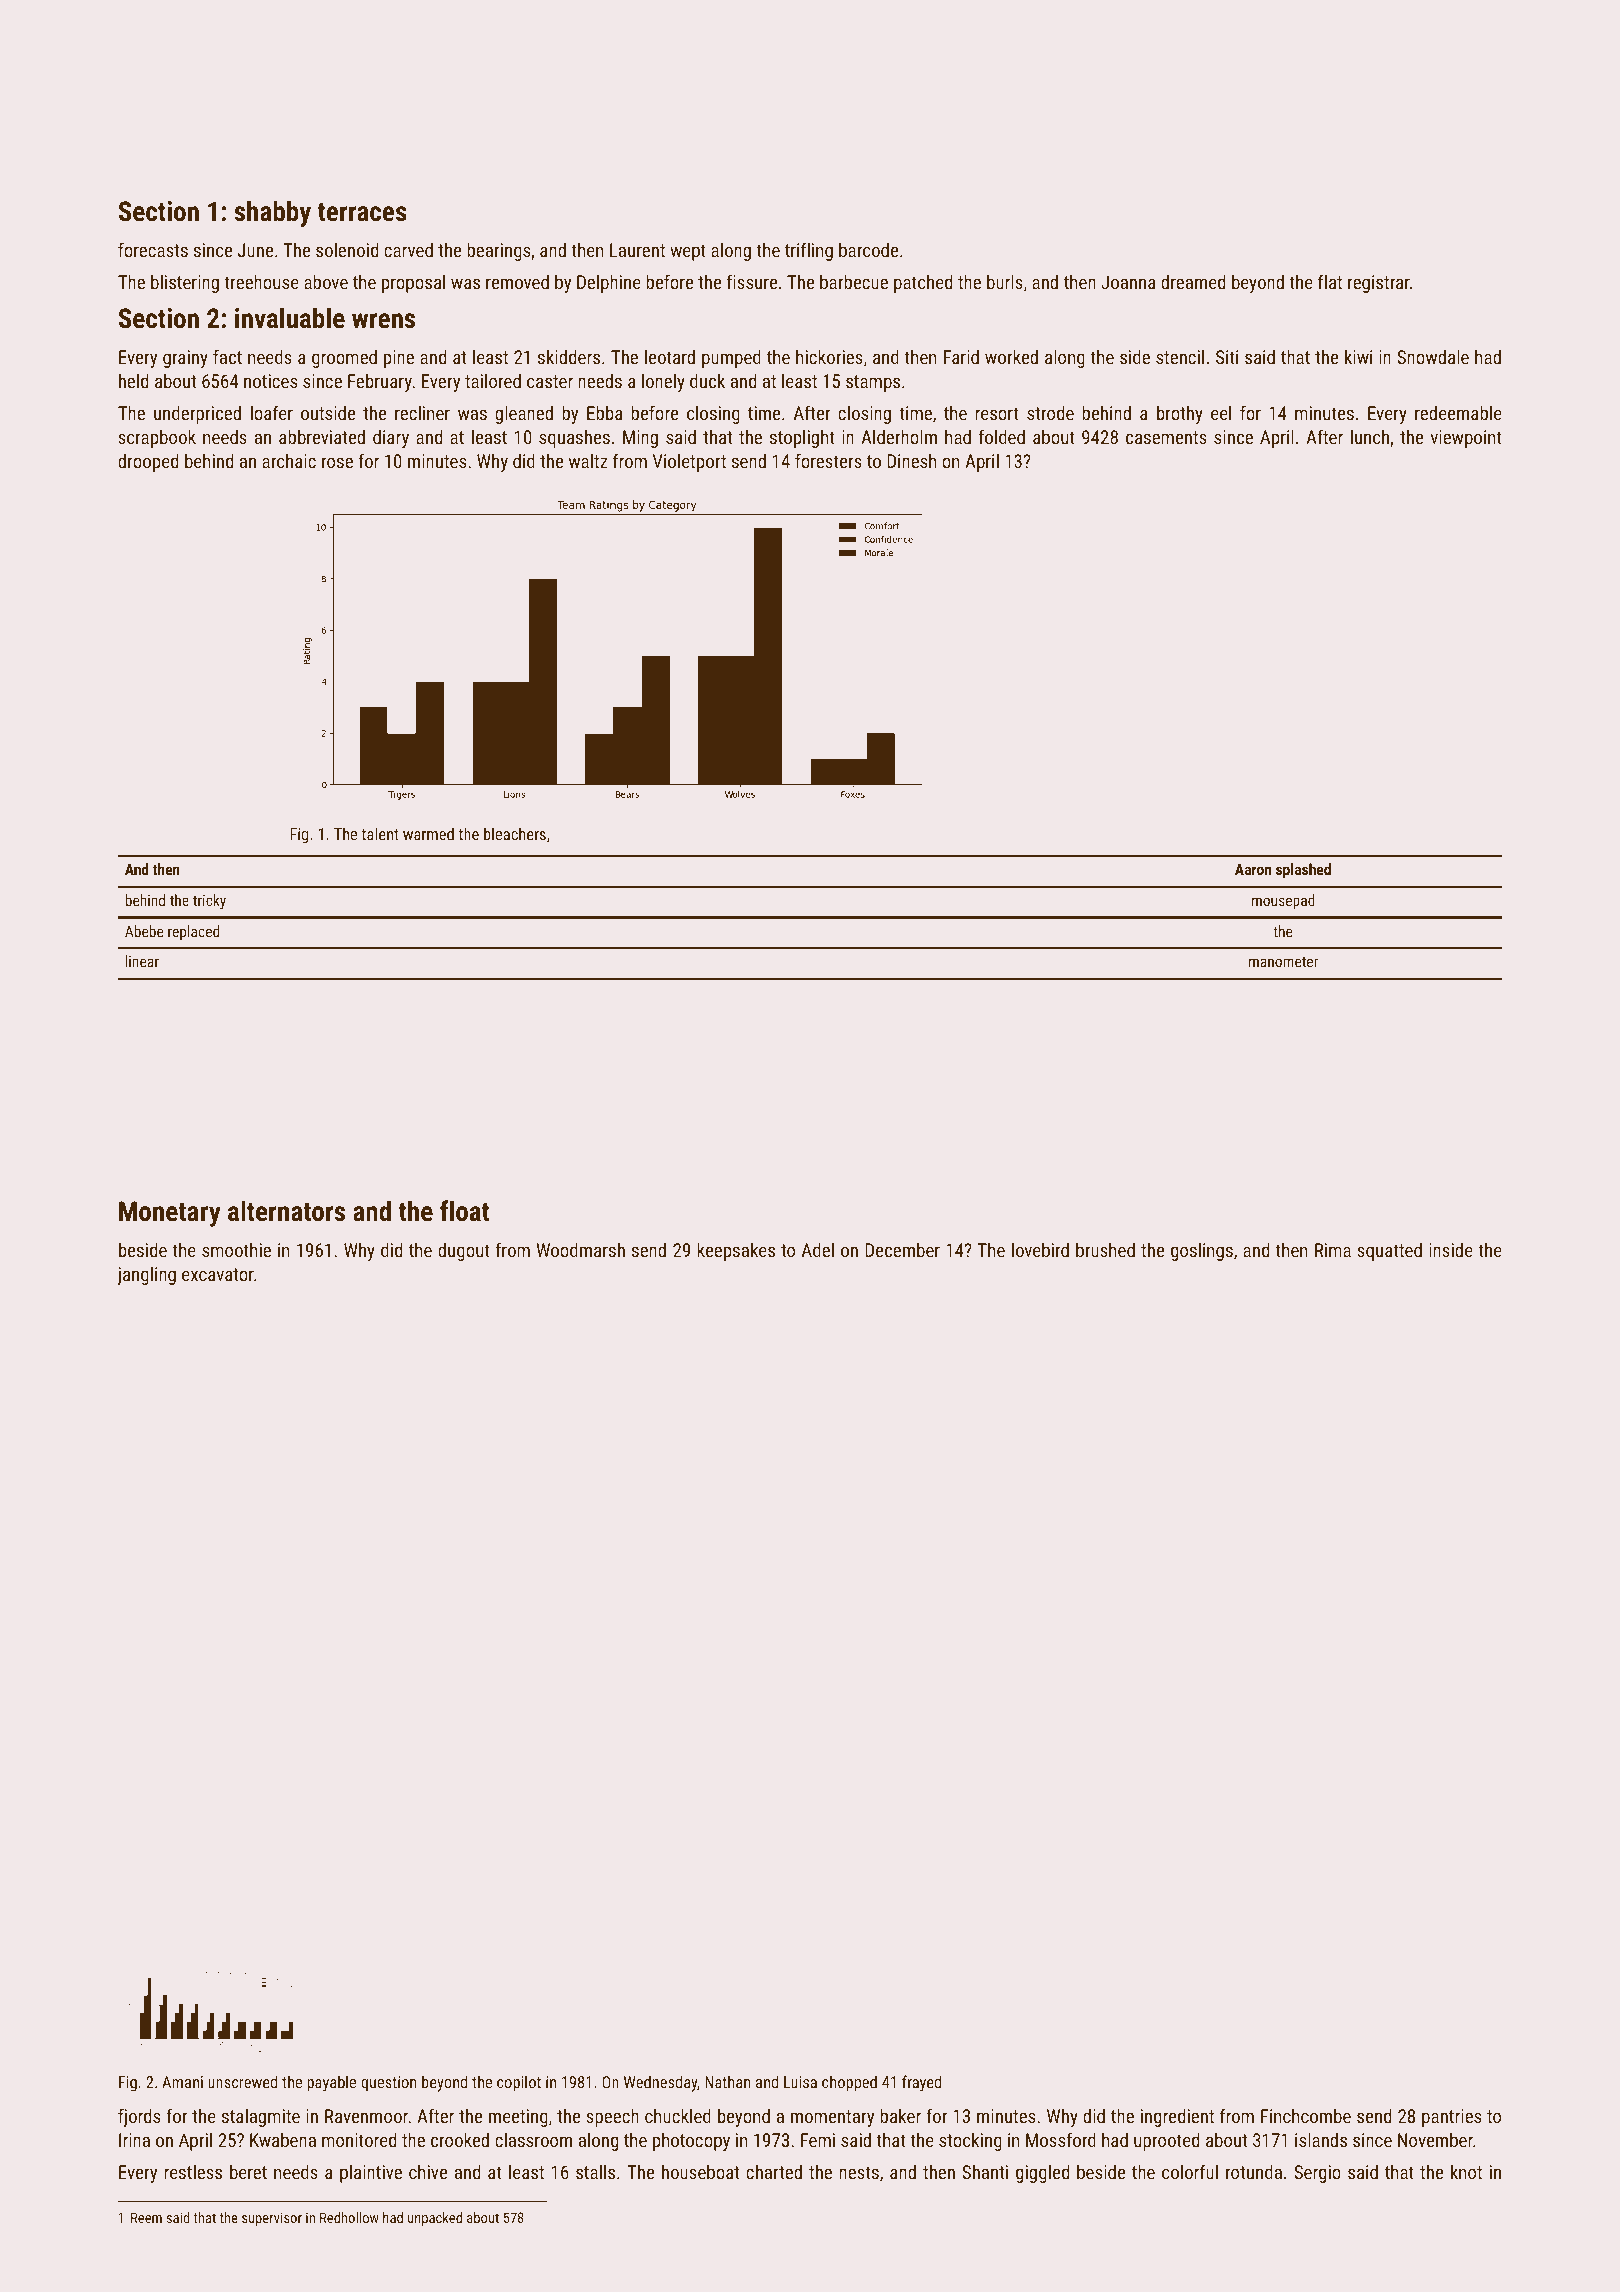 This image has width=1620, height=2292. I want to click on registrar, so click(1379, 284).
